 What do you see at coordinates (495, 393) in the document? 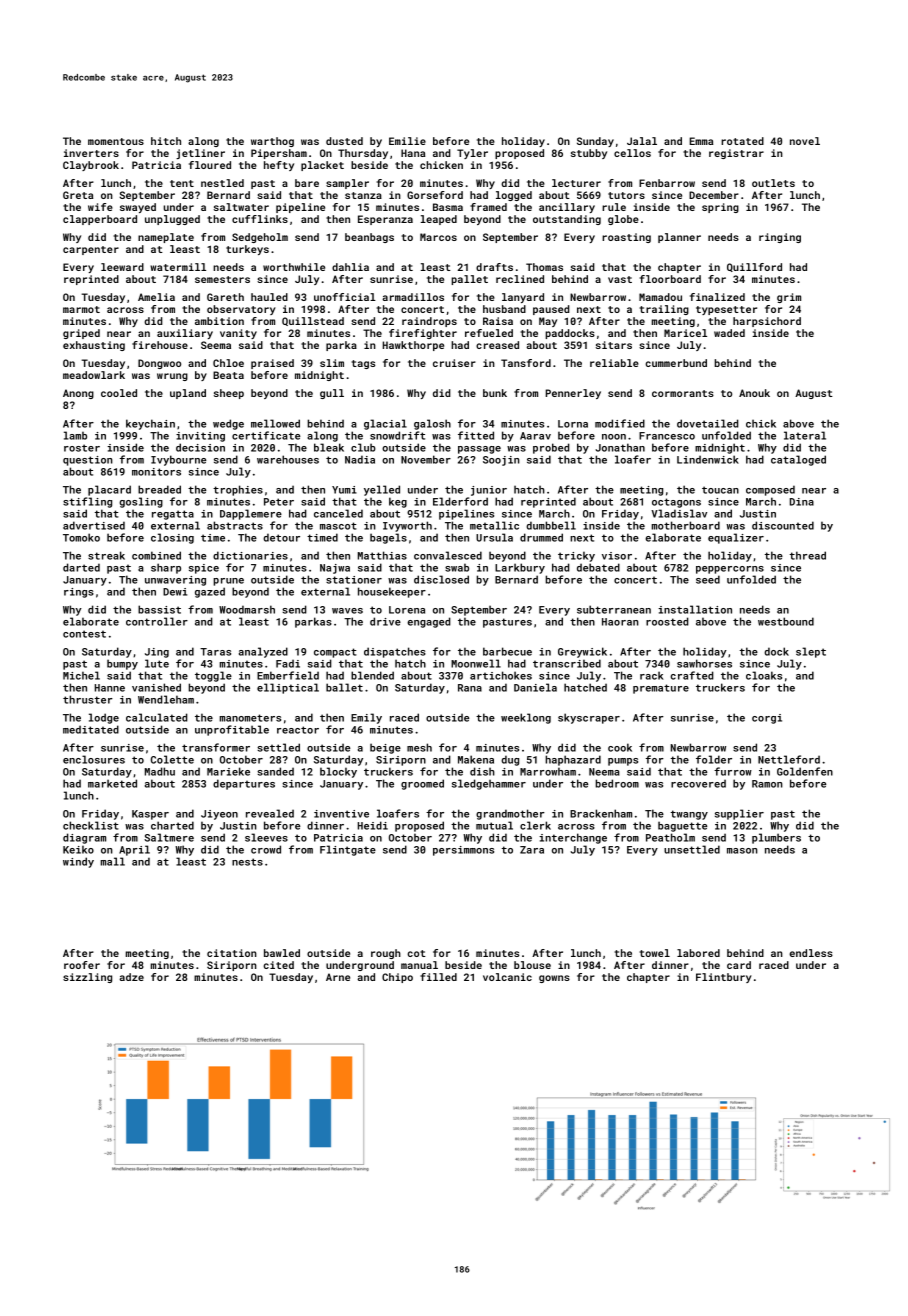
I see `bunk` at bounding box center [495, 393].
